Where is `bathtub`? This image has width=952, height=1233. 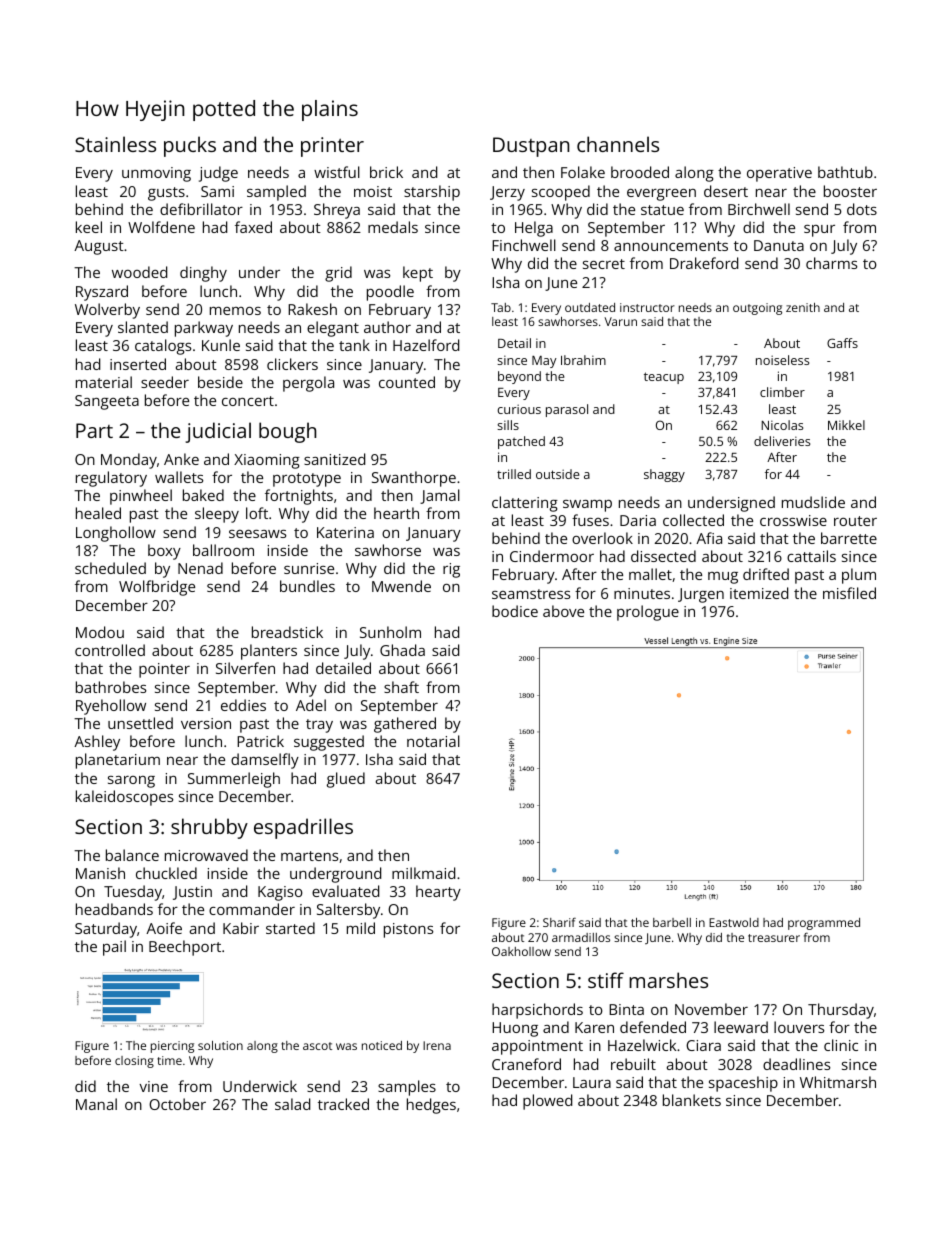 bathtub is located at coordinates (845, 172).
